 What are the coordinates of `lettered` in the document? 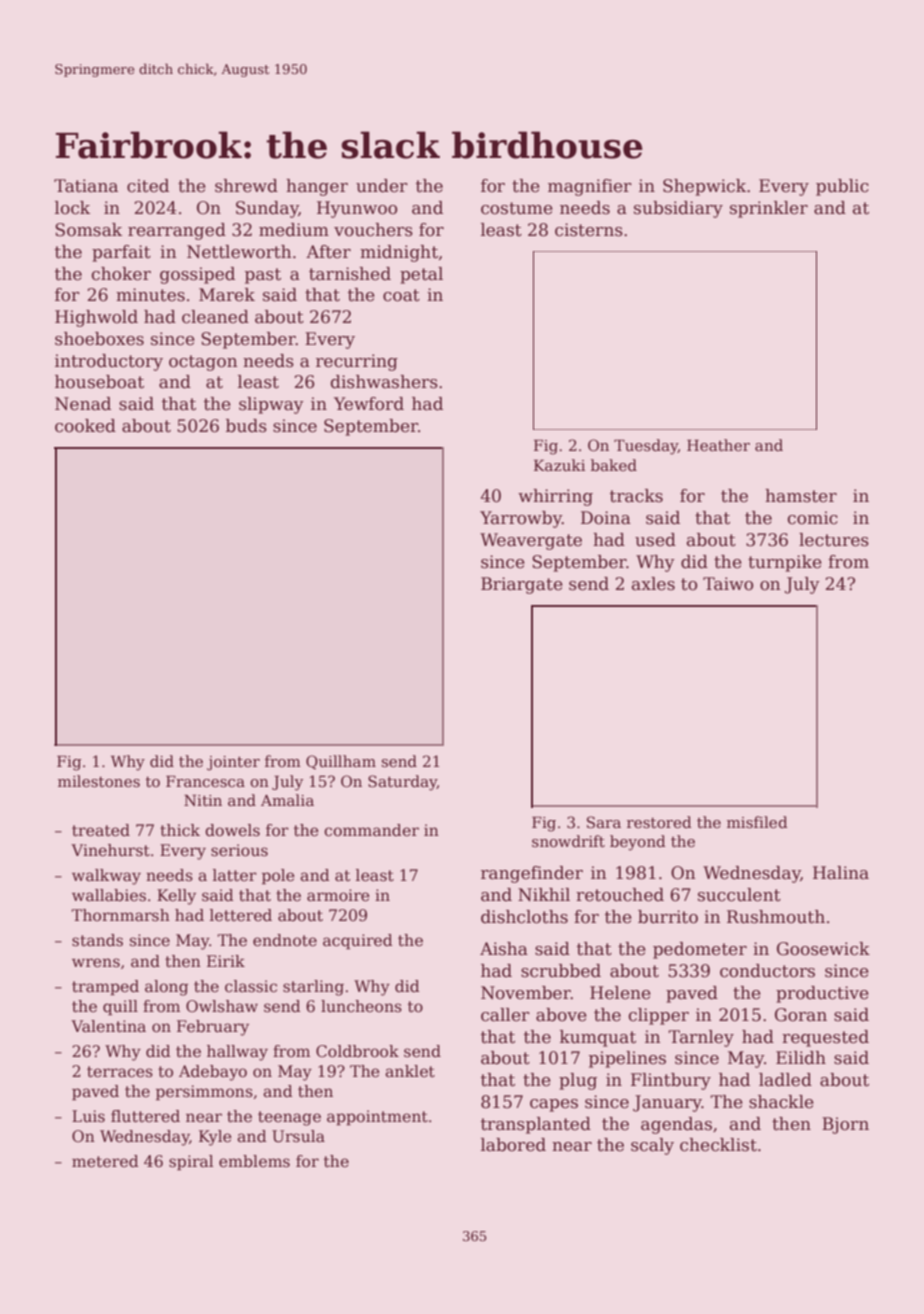 It's located at (241, 915).
